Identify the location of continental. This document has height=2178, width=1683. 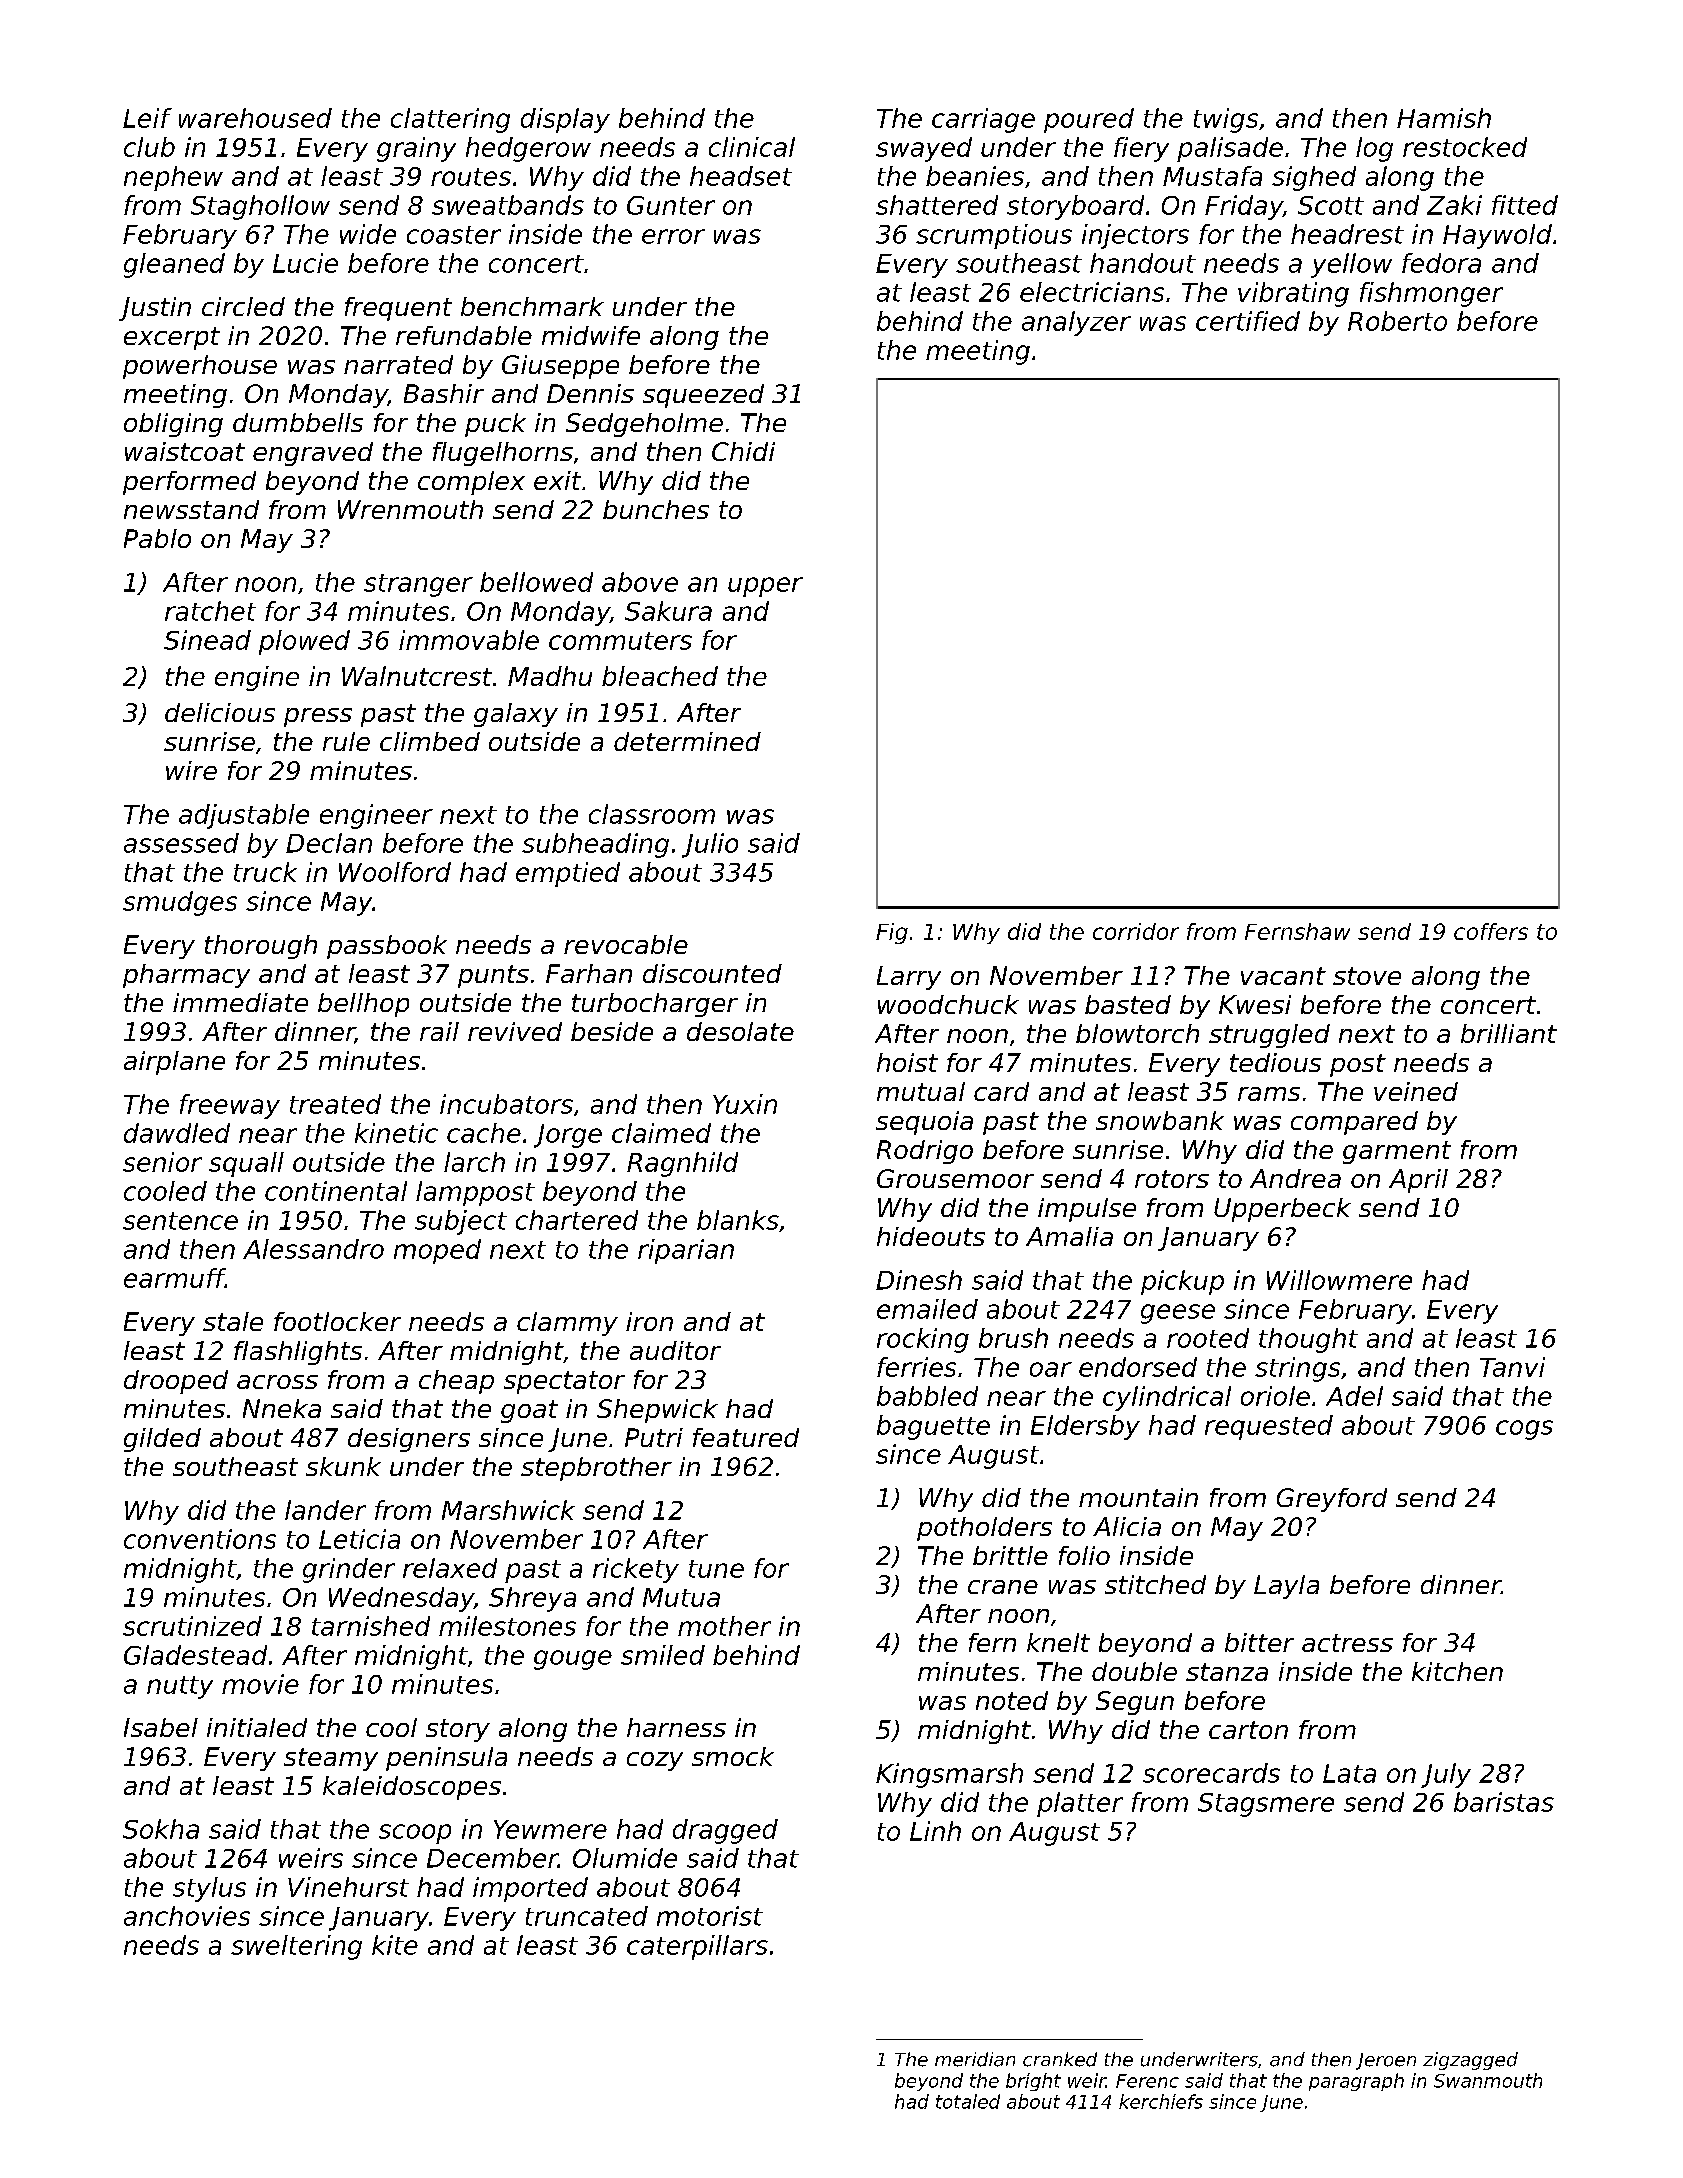
(336, 1191).
